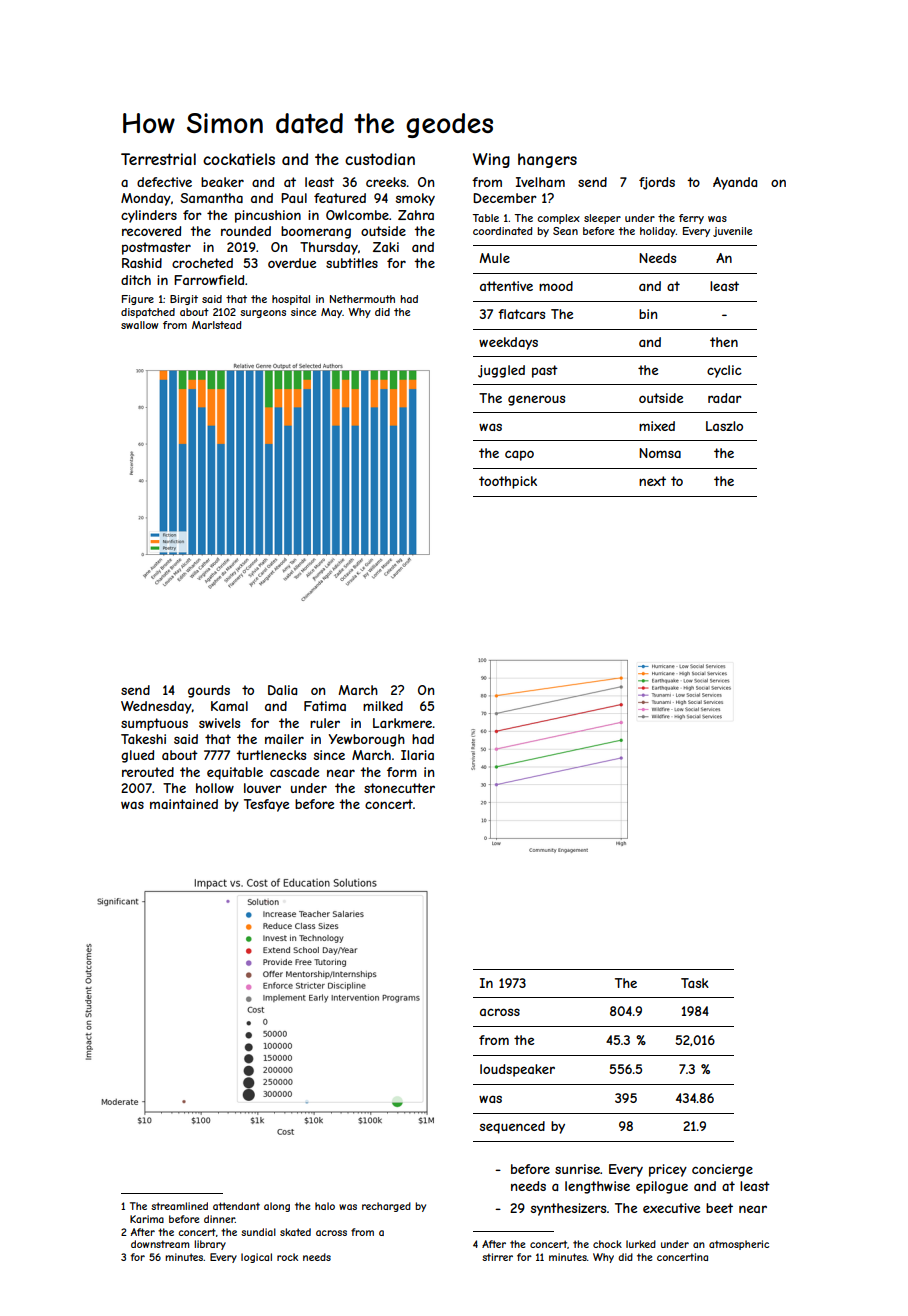 The width and height of the screenshot is (908, 1316). Describe the element at coordinates (256, 1258) in the screenshot. I see `logical` at that location.
